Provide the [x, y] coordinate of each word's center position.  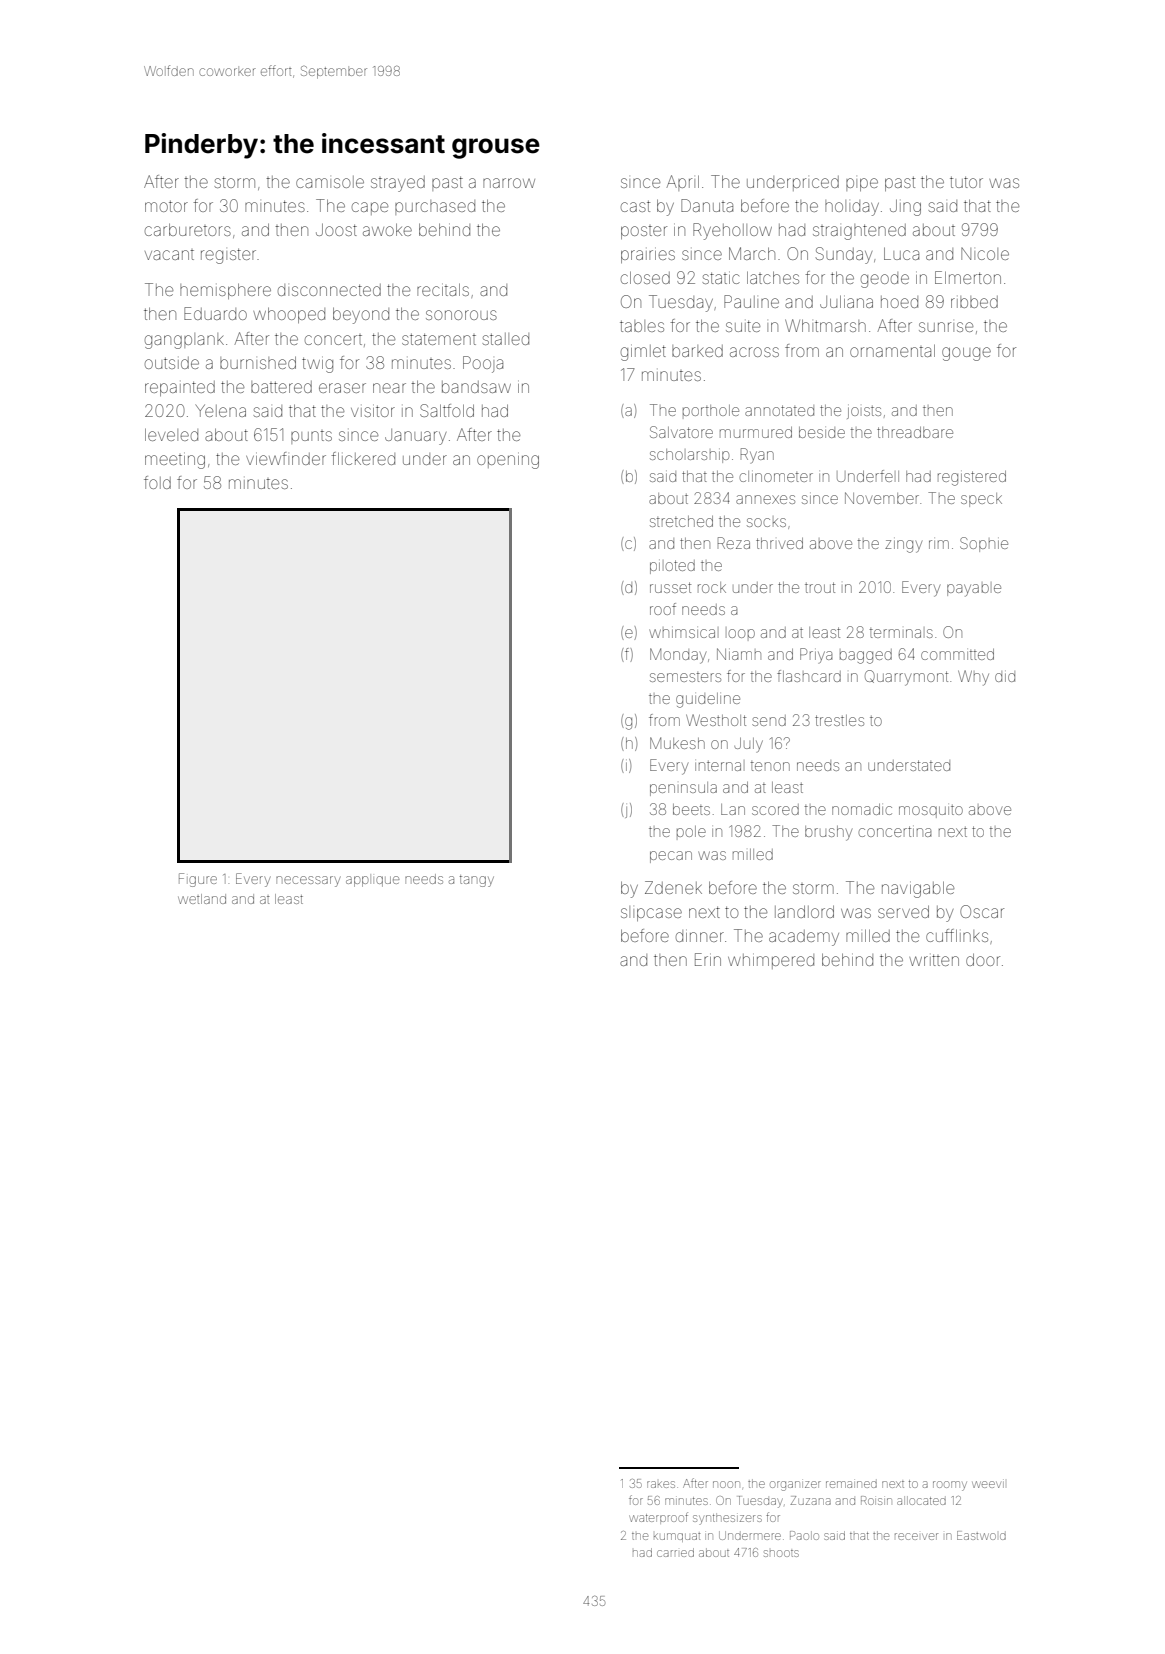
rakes [661, 1484]
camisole [330, 182]
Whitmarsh [825, 325]
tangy [477, 881]
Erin [708, 959]
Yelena [220, 410]
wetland [202, 899]
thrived [779, 543]
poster [644, 232]
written [934, 960]
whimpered [771, 961]
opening [508, 462]
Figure [198, 880]
